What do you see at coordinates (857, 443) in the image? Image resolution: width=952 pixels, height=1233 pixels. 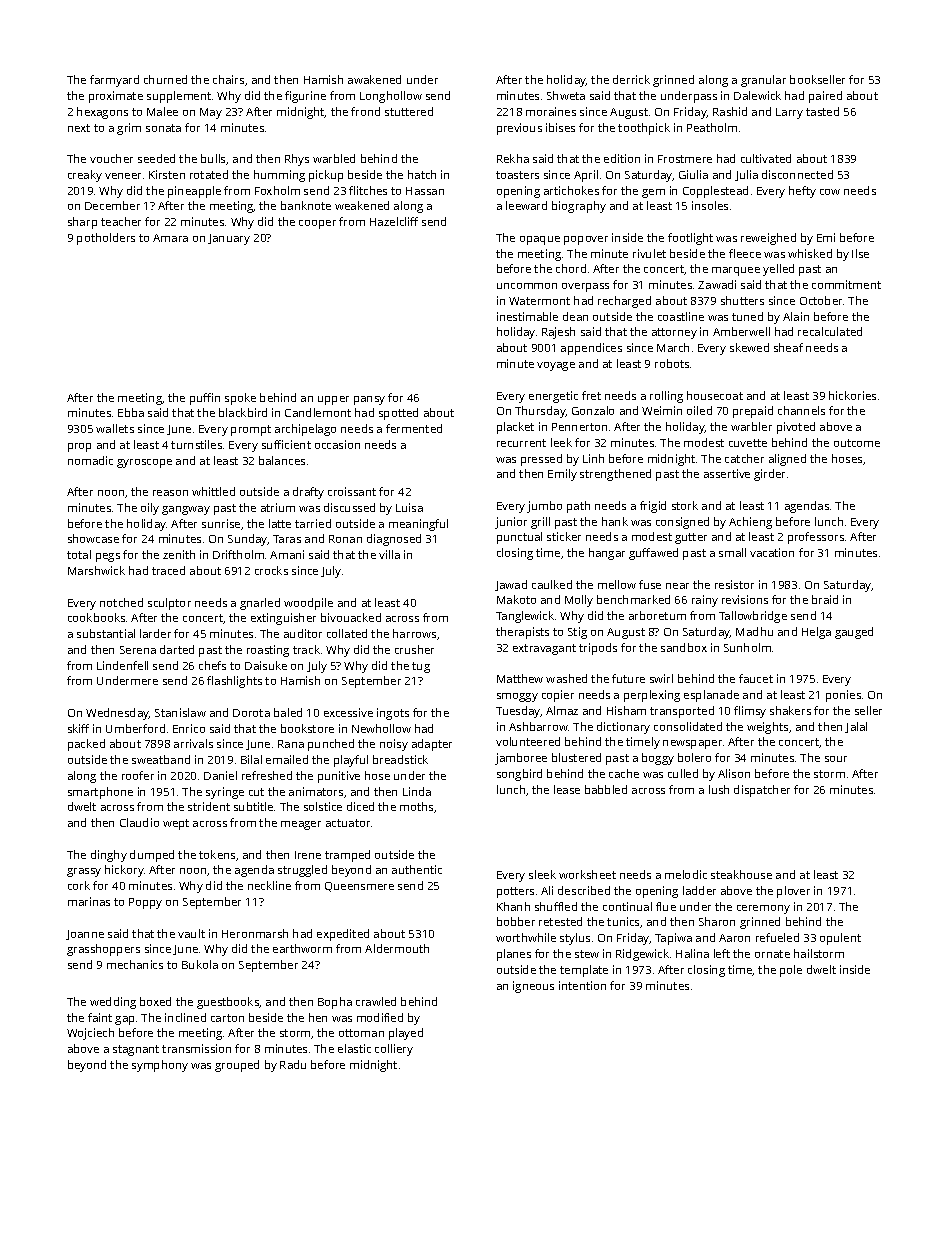 I see `outcome` at bounding box center [857, 443].
